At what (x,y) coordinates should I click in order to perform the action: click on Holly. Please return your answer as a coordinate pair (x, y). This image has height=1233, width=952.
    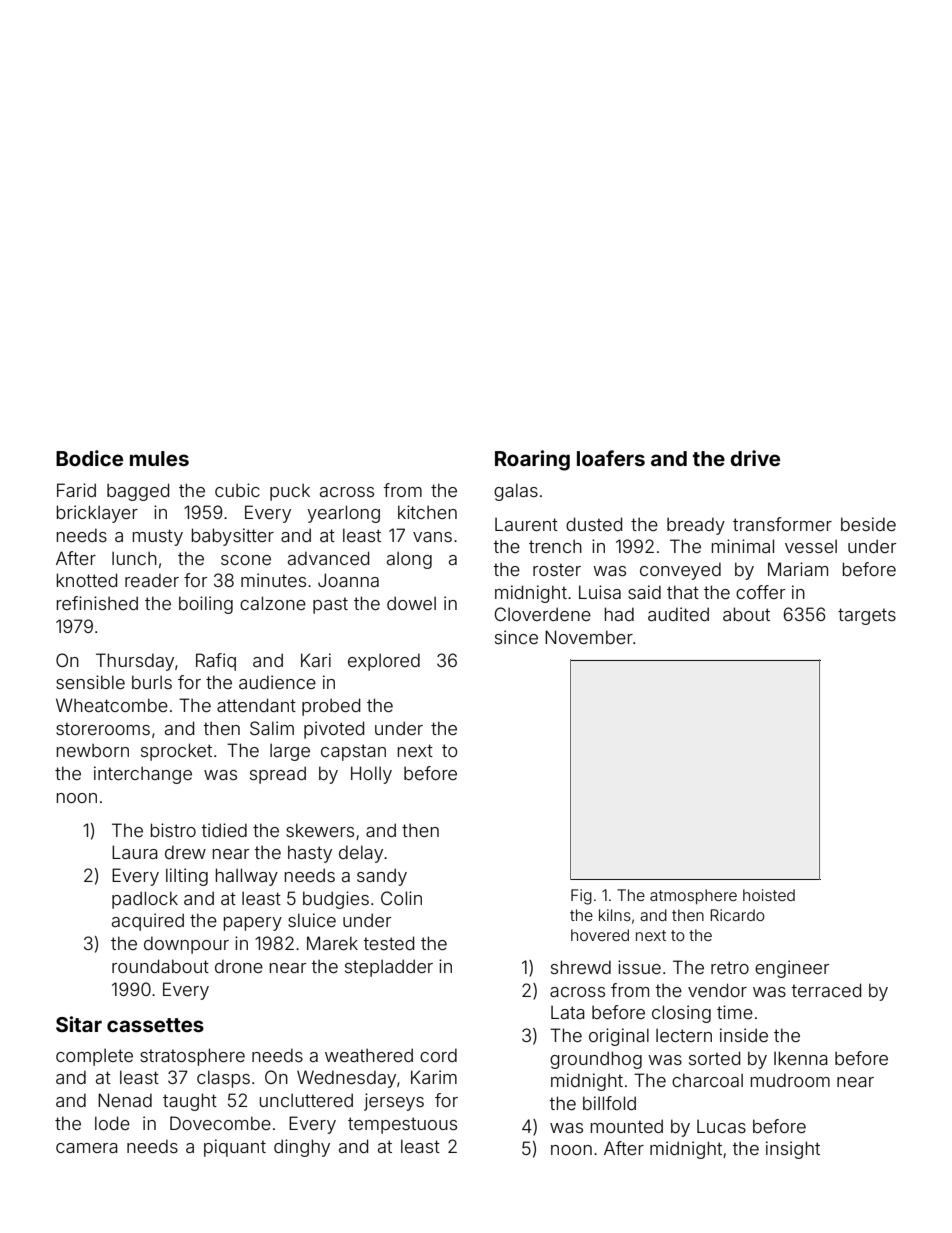
    Looking at the image, I should click on (371, 775).
